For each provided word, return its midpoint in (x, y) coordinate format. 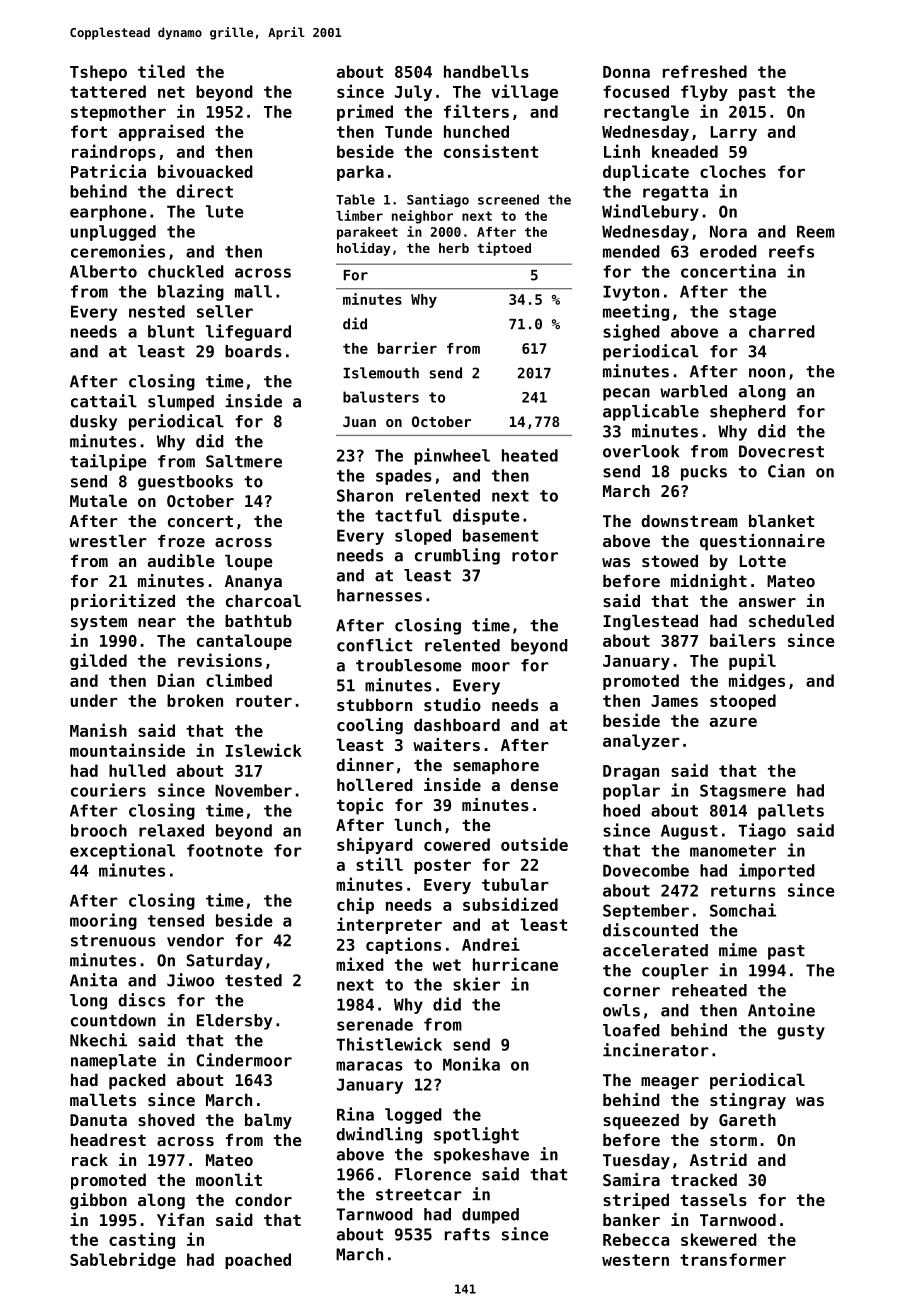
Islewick (264, 750)
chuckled (186, 271)
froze (181, 541)
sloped (423, 537)
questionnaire (762, 542)
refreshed (705, 71)
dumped (490, 1216)
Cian (786, 471)
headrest (108, 1140)
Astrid (718, 1159)
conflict (374, 645)
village (525, 92)
